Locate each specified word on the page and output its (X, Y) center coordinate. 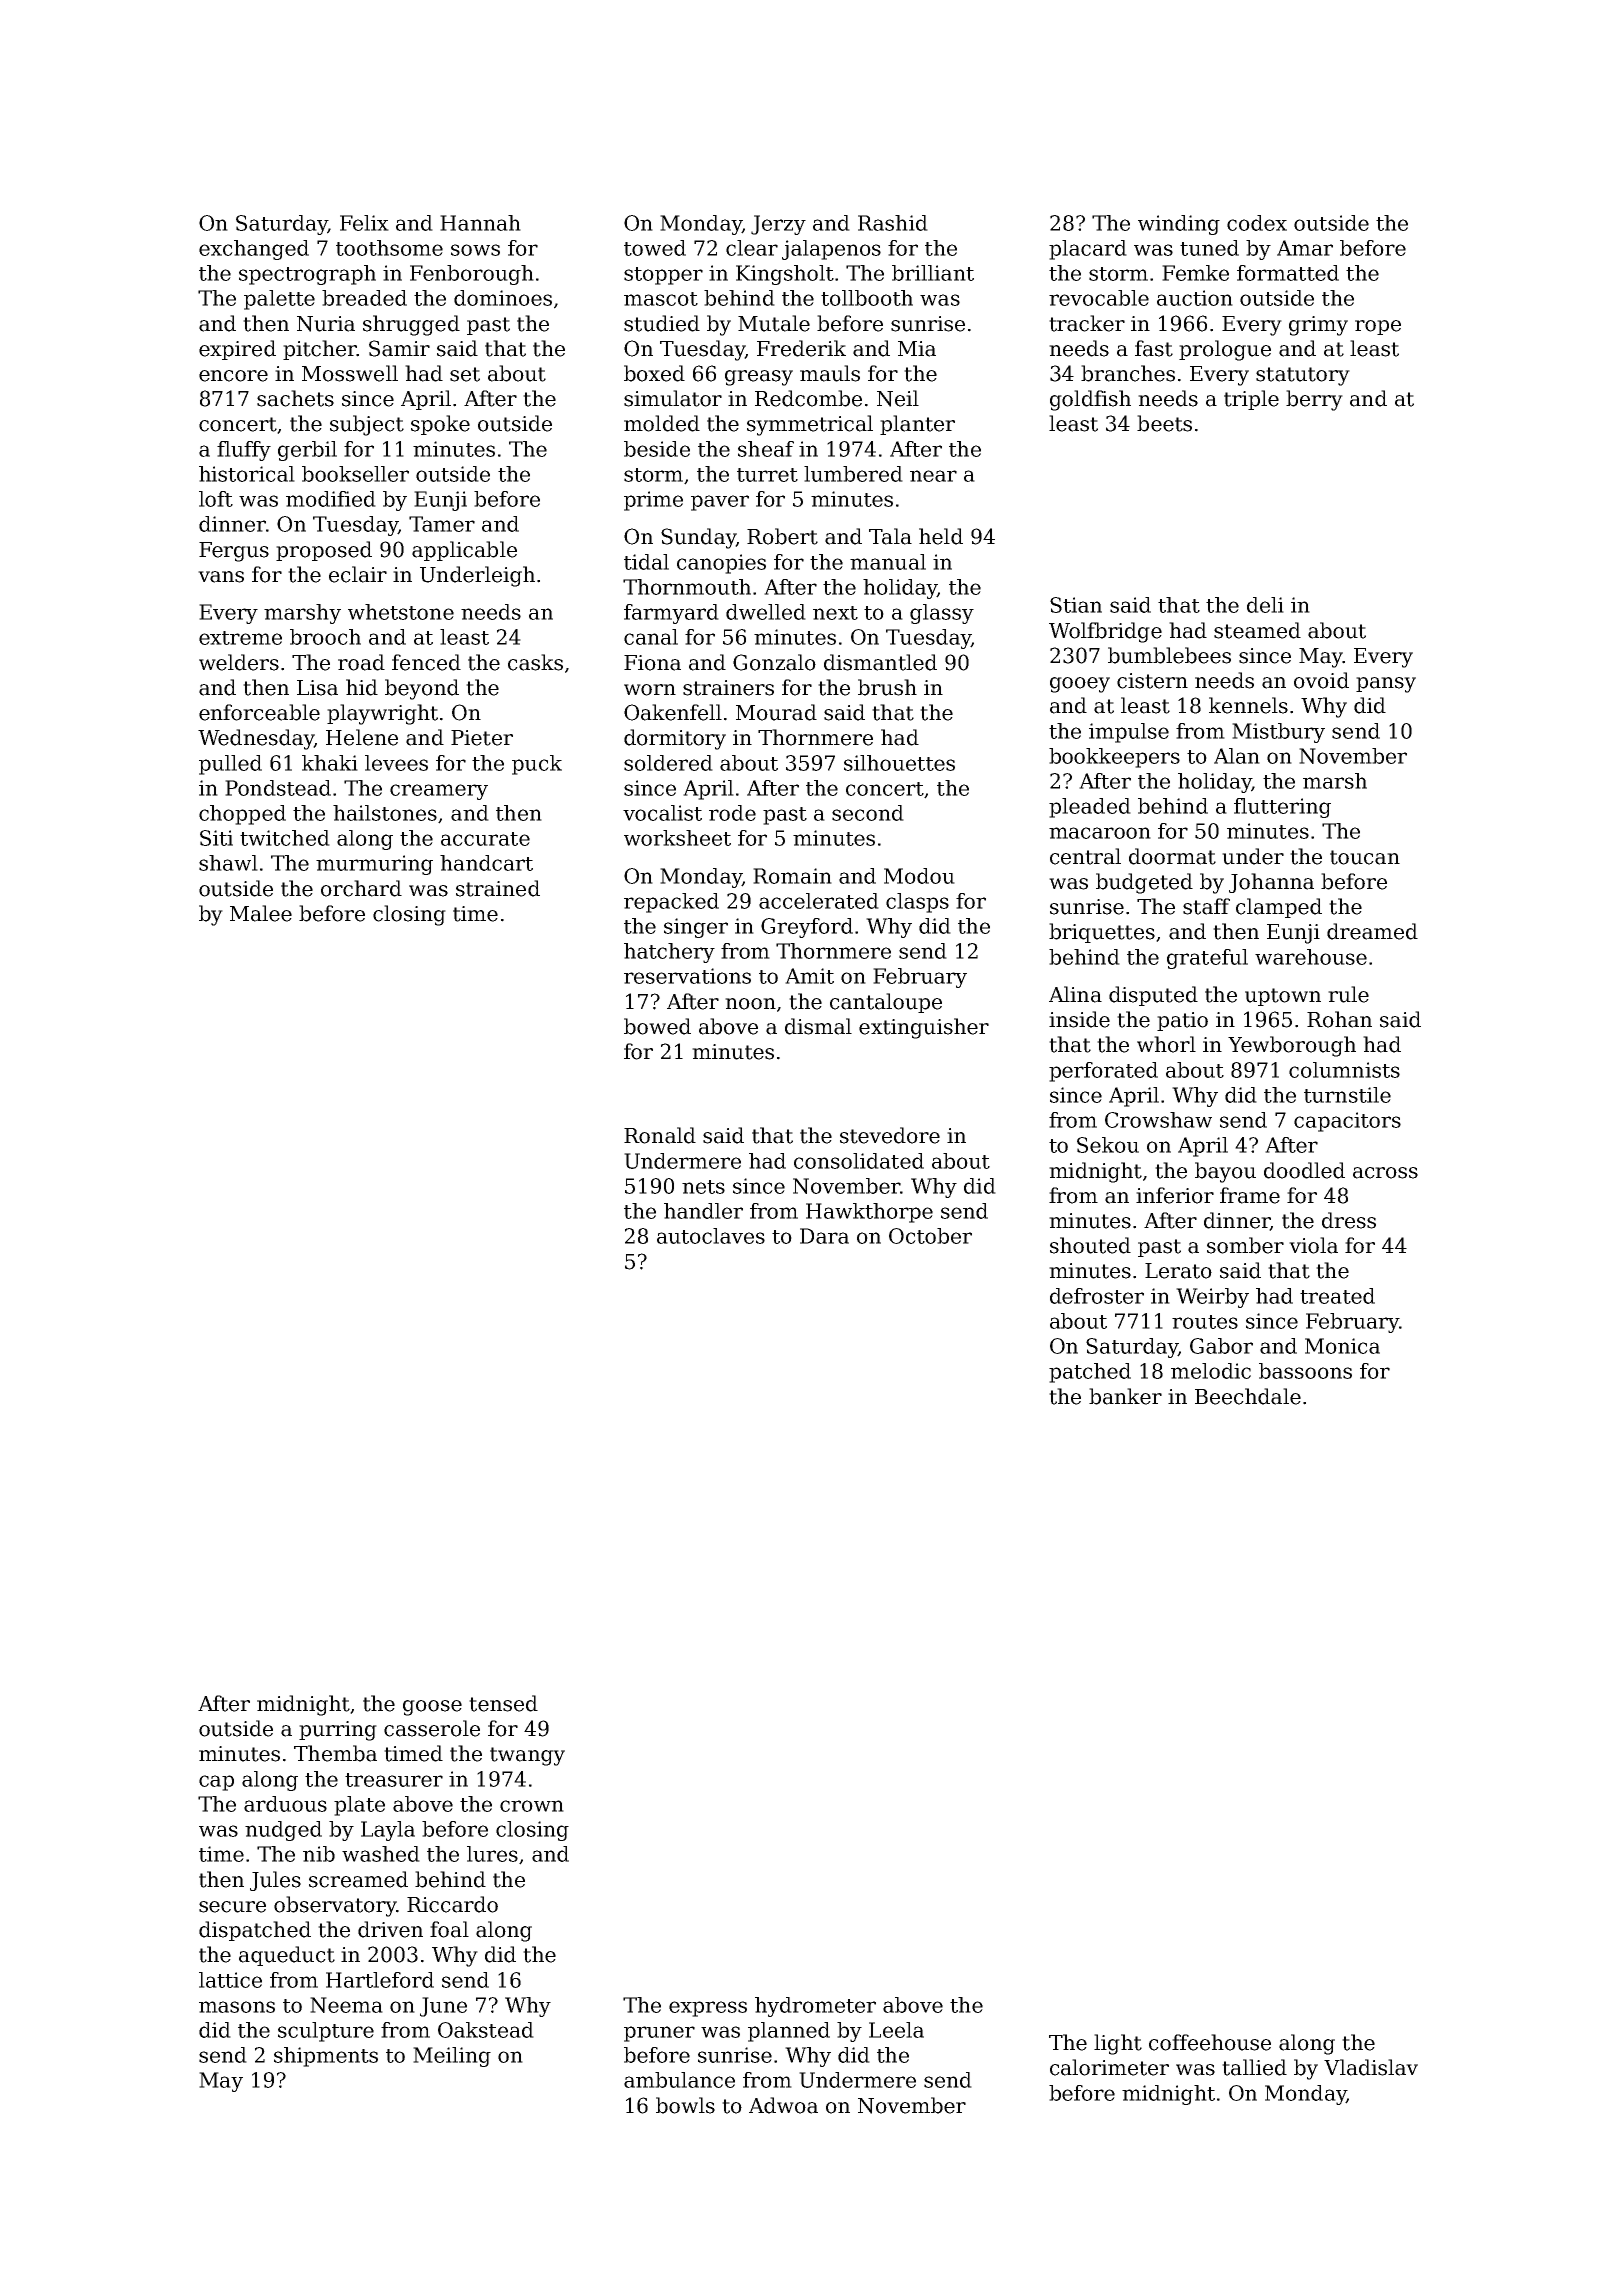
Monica (1342, 1346)
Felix (364, 223)
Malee (261, 913)
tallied (1254, 2067)
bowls (685, 2105)
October (930, 1236)
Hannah (480, 223)
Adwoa (783, 2105)
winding (1179, 225)
